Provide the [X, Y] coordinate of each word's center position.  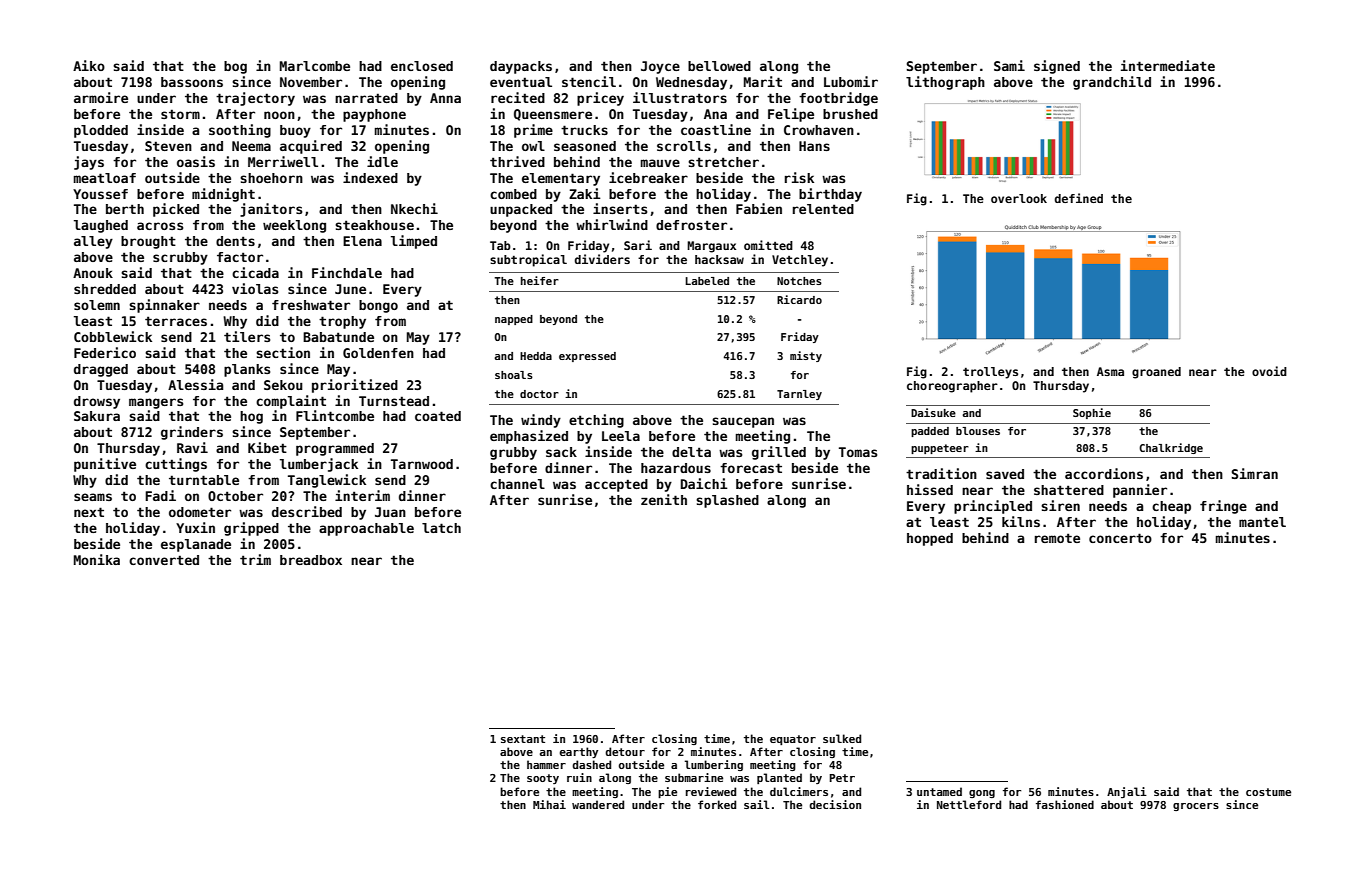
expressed [587, 357]
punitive [105, 465]
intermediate [1168, 65]
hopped [930, 539]
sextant [523, 739]
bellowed [719, 66]
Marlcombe [315, 66]
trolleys [990, 373]
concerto [1120, 538]
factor [240, 257]
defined [1079, 198]
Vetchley [800, 261]
